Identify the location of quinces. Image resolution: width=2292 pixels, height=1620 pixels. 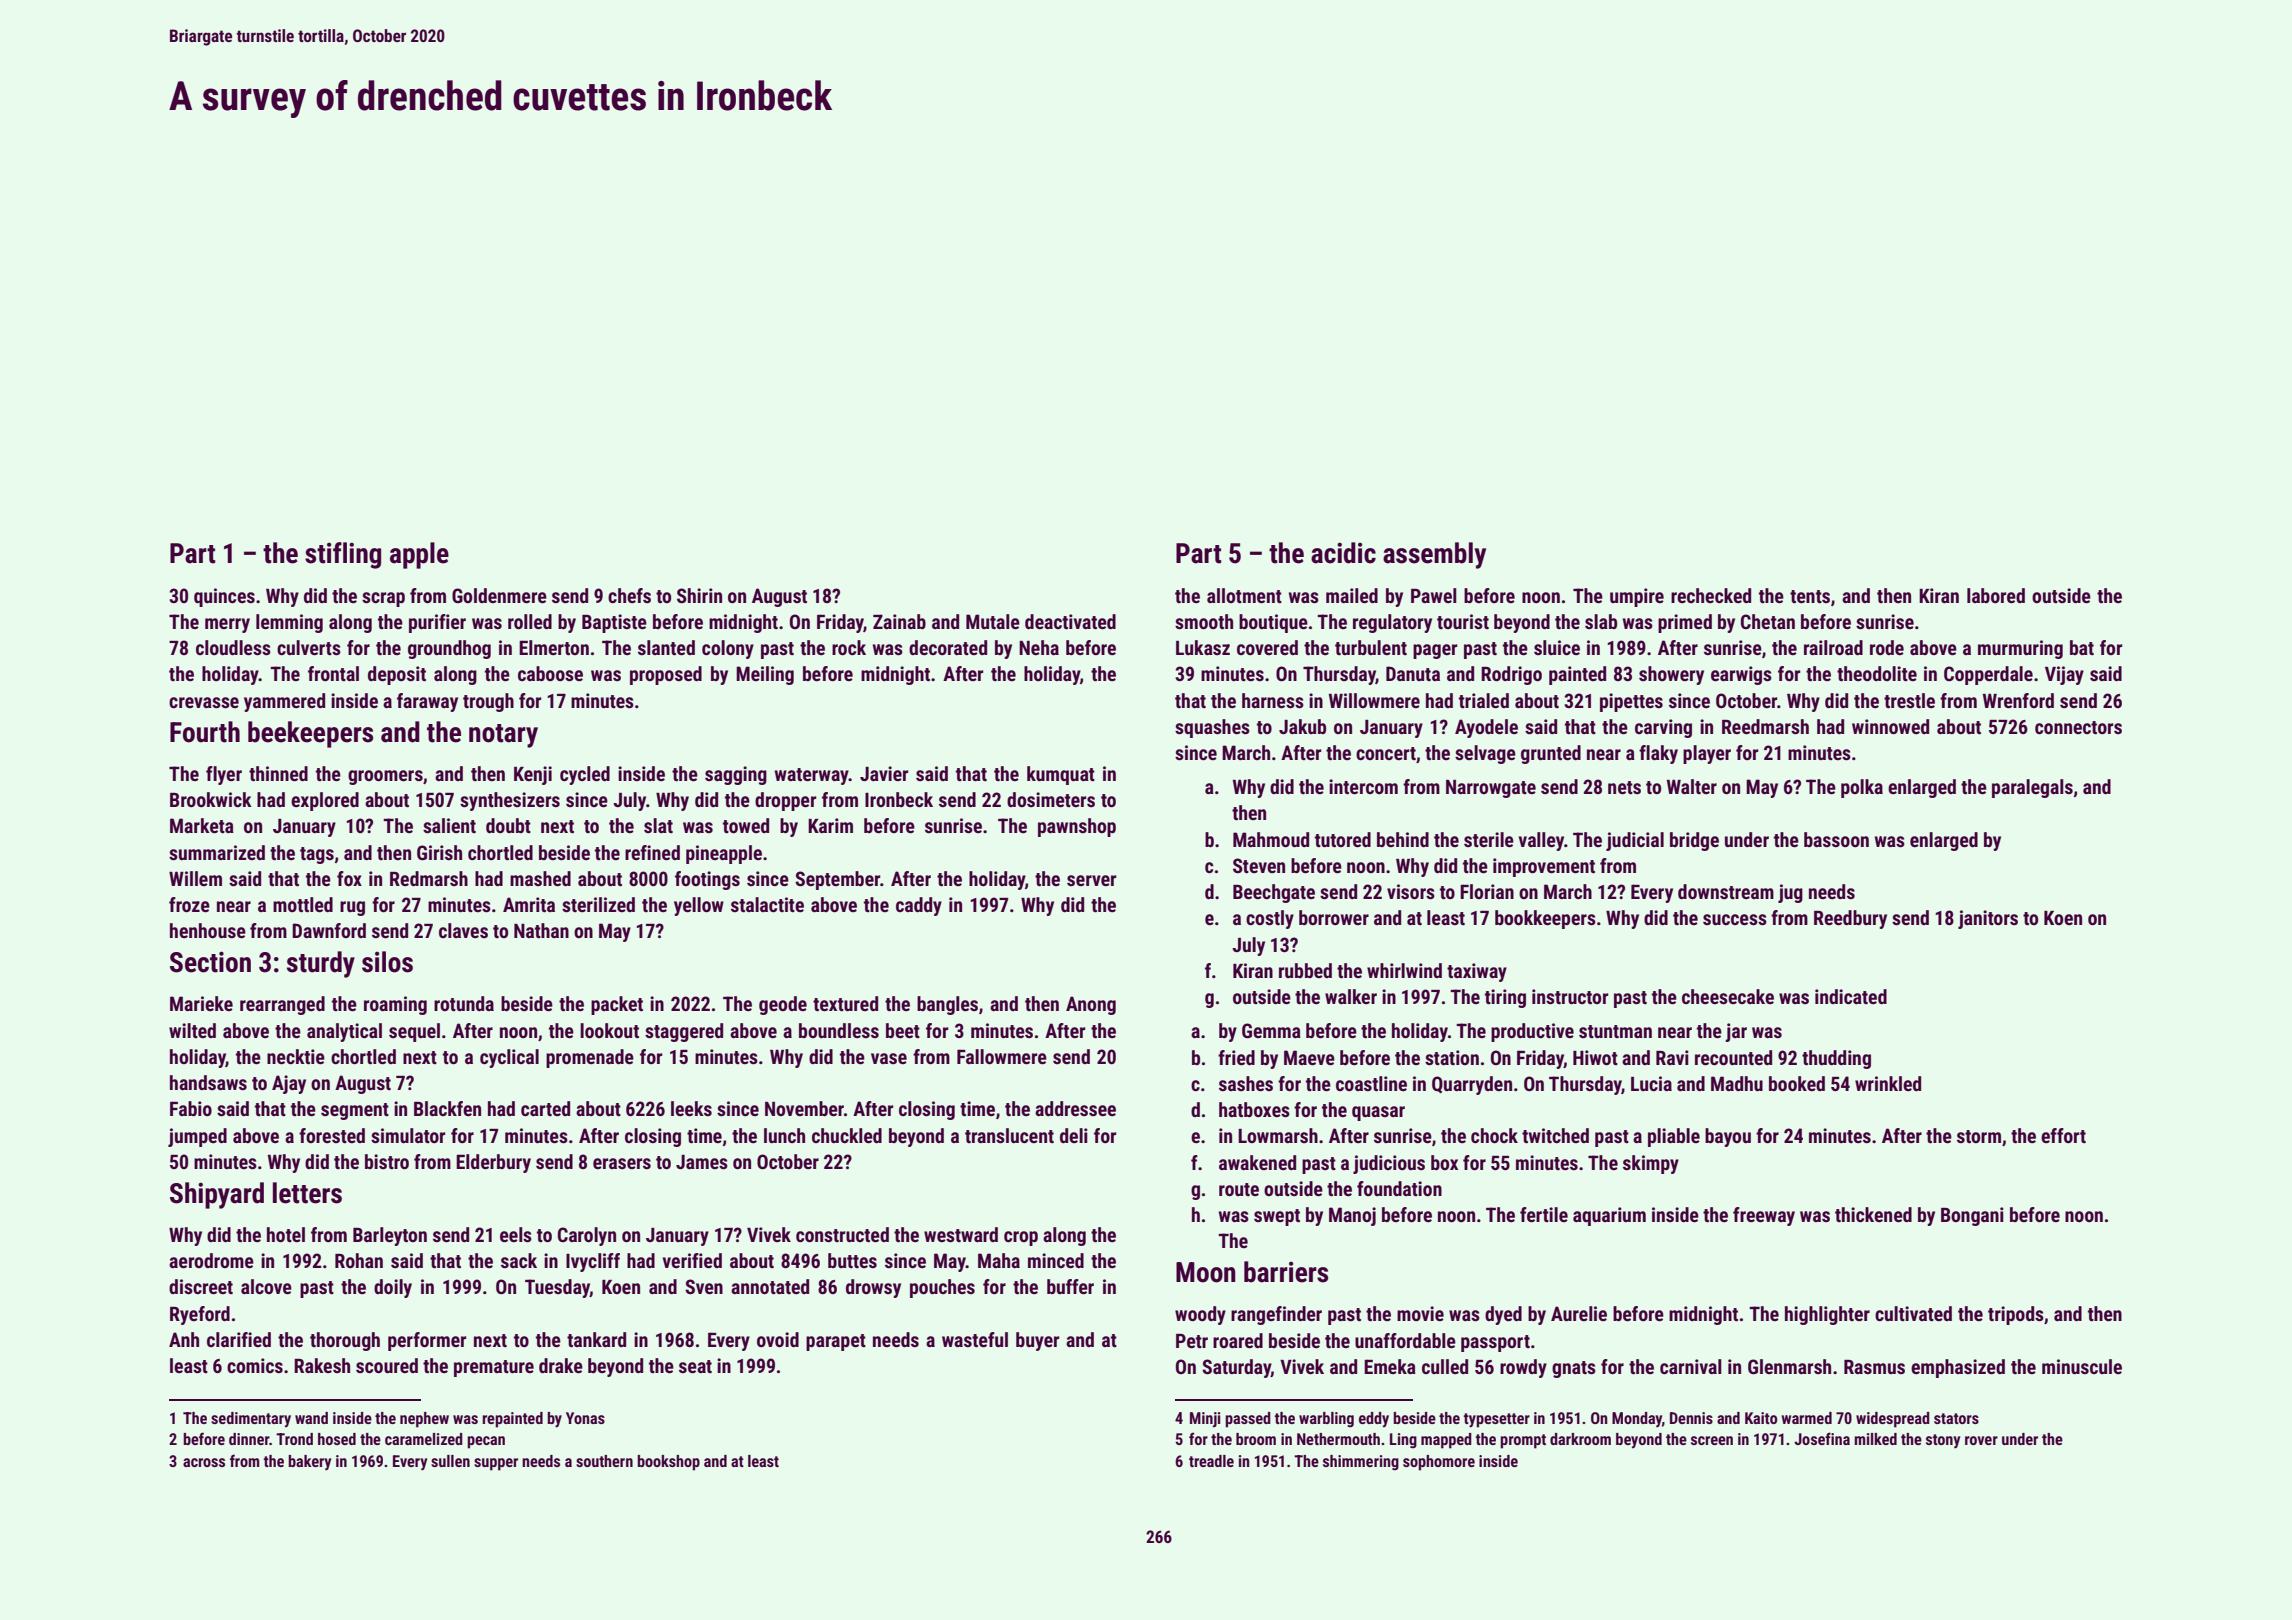
(224, 597).
